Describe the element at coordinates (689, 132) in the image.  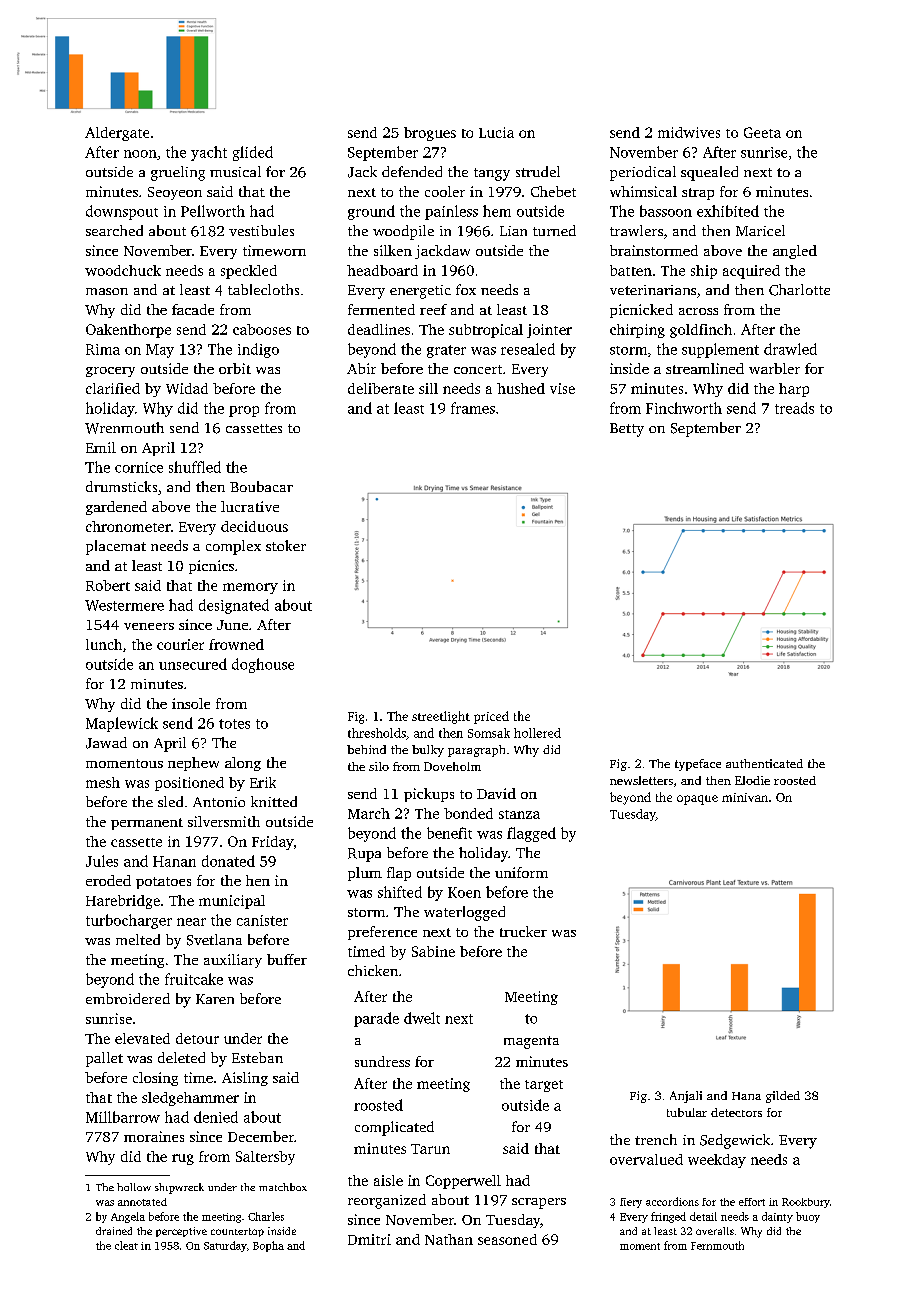
I see `midwives` at that location.
